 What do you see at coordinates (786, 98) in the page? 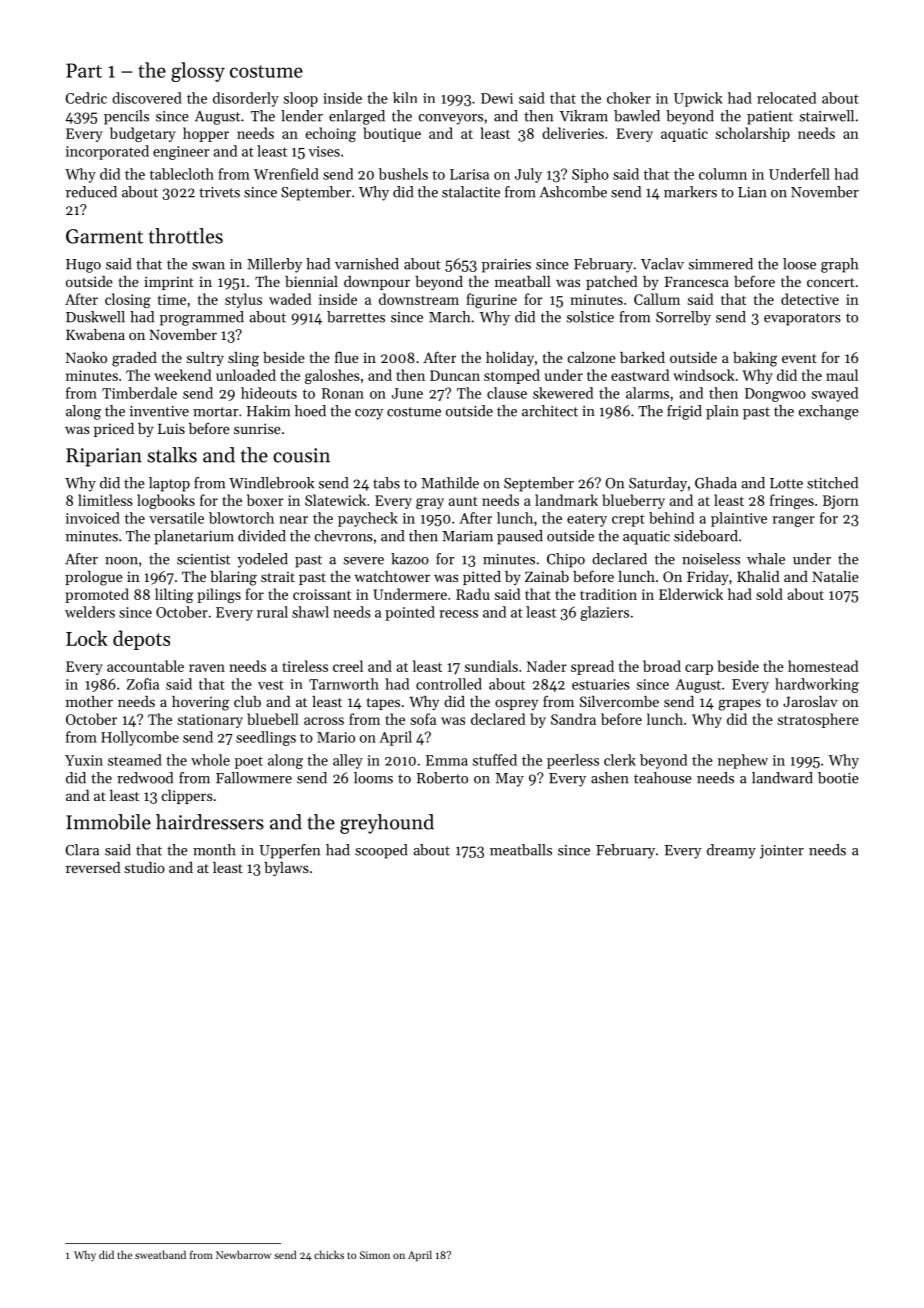
I see `relocated` at bounding box center [786, 98].
